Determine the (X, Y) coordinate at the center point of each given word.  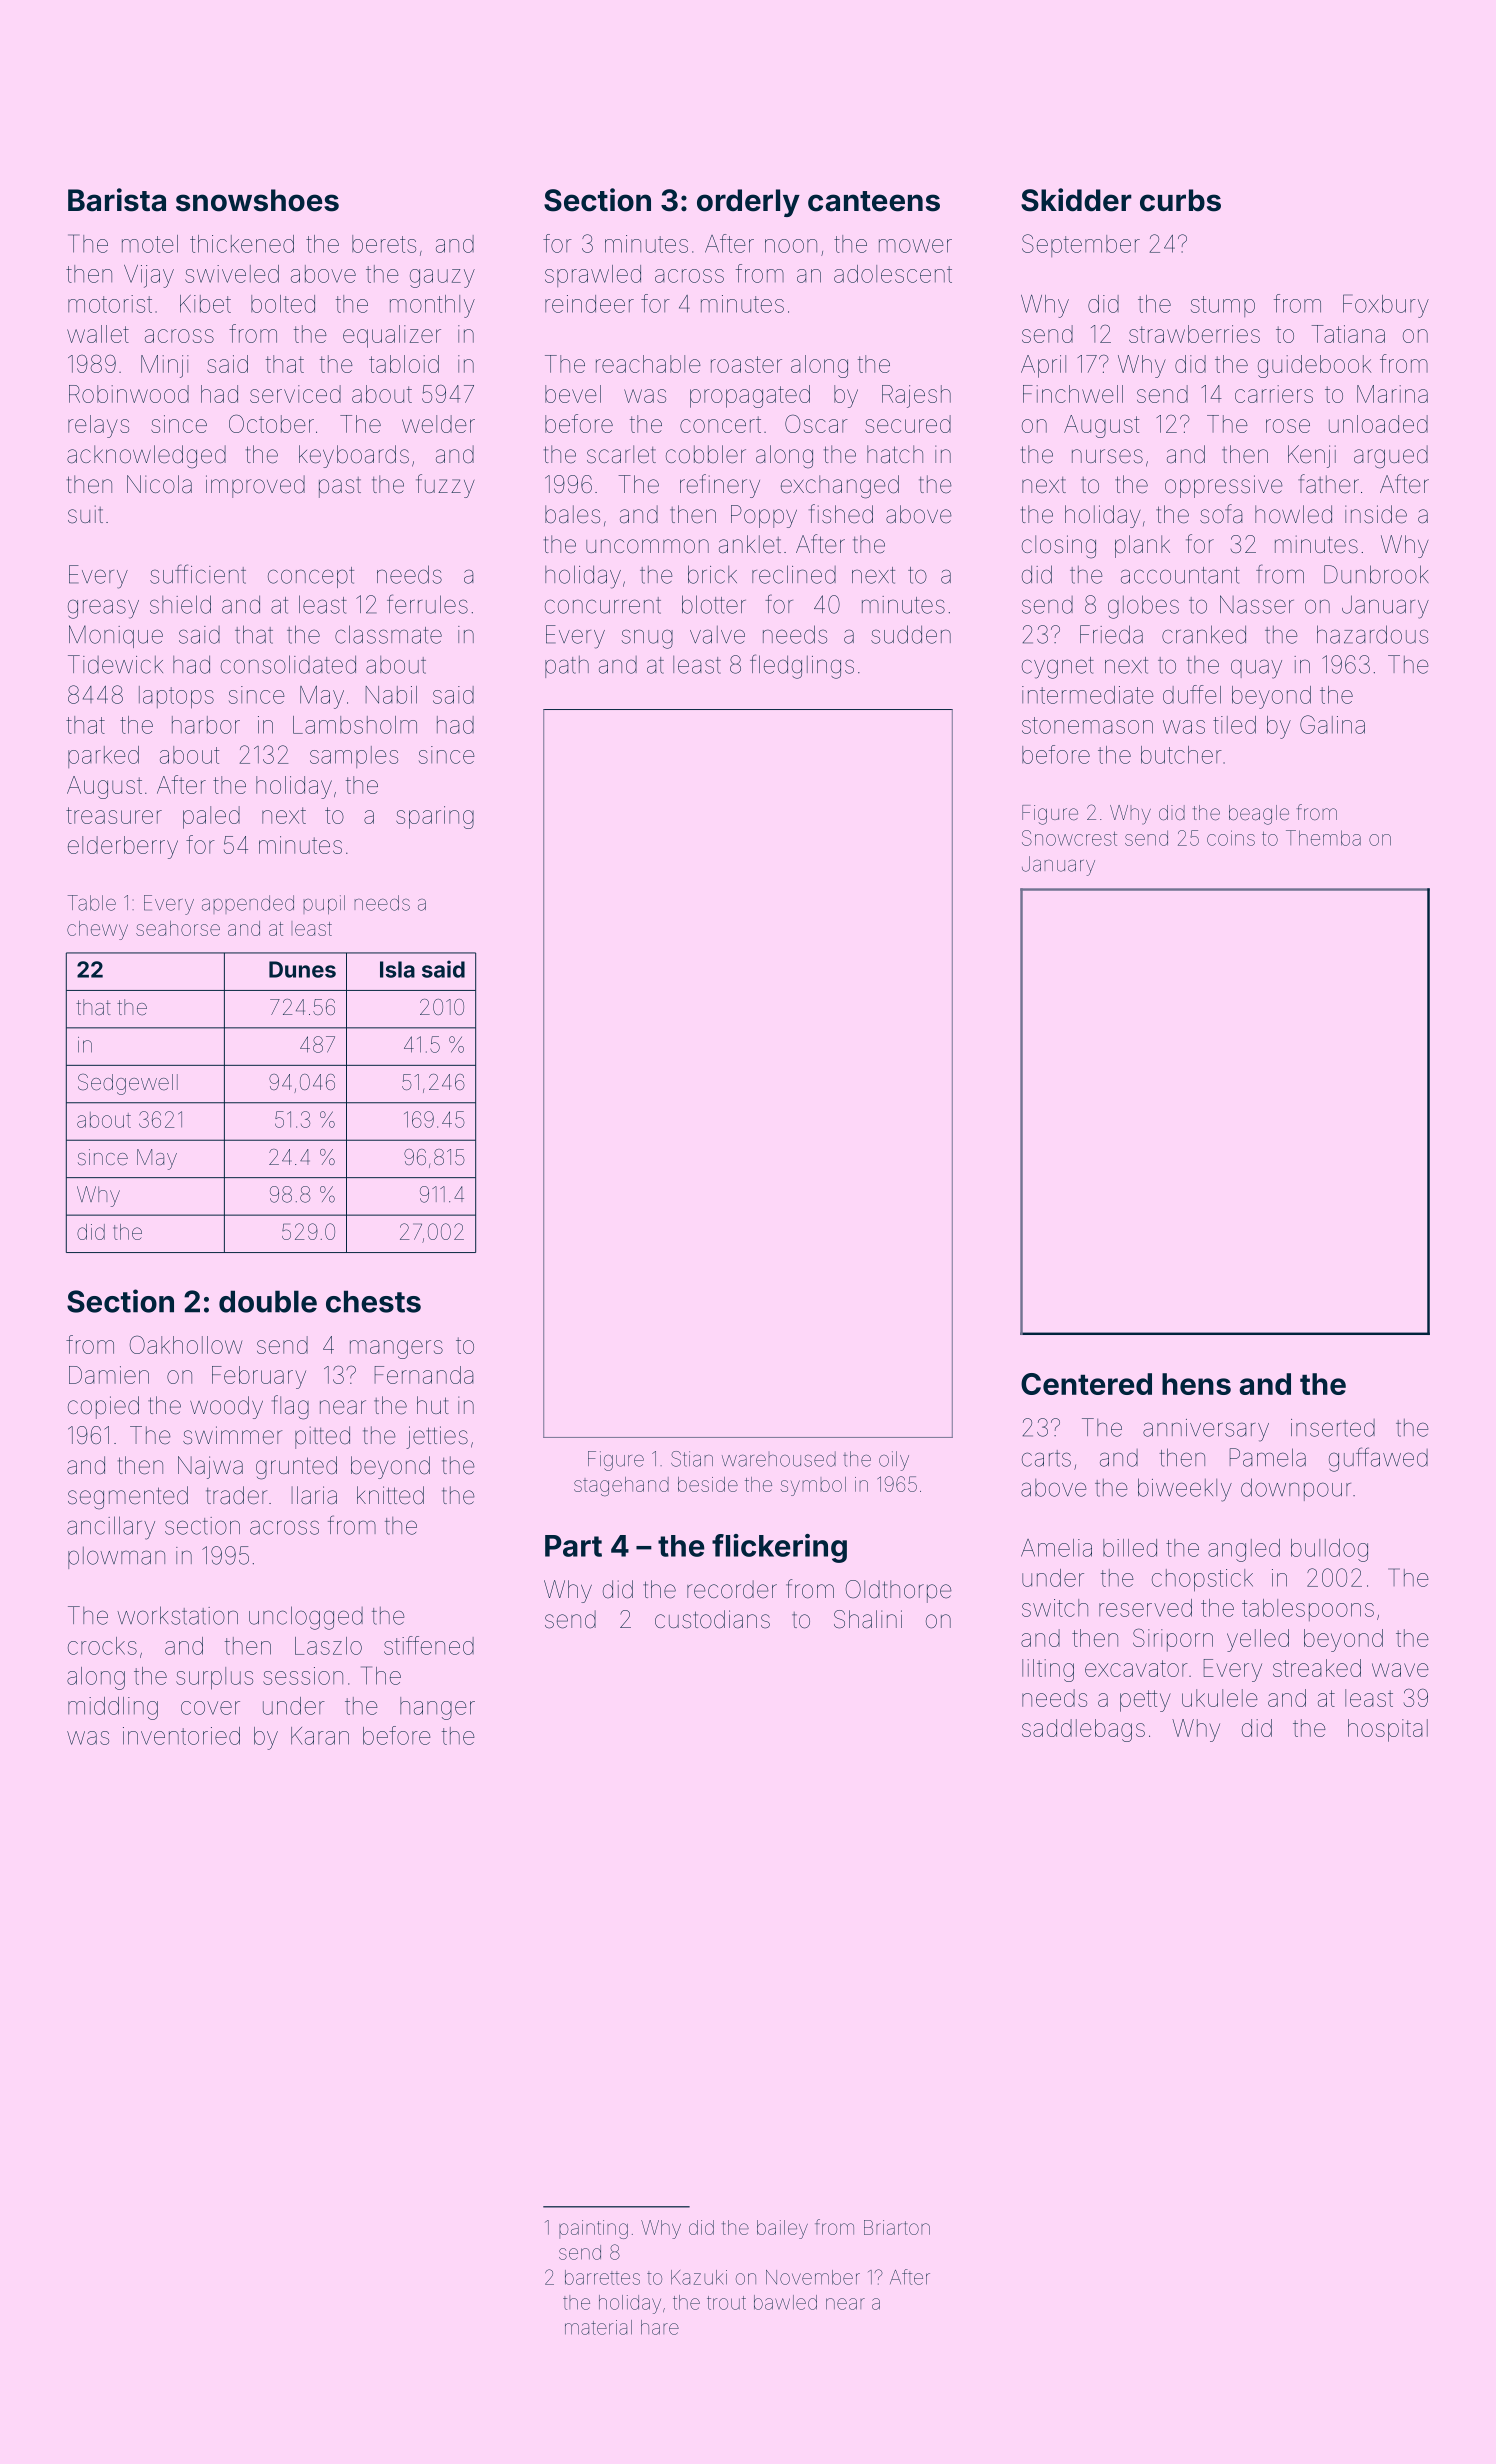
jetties (437, 1437)
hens (1196, 1384)
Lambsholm (355, 725)
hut (433, 1405)
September (1081, 245)
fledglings (802, 666)
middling (113, 1708)
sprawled (593, 276)
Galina (1332, 724)
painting (593, 2229)
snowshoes (257, 200)
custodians (712, 1619)
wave (1400, 1670)
